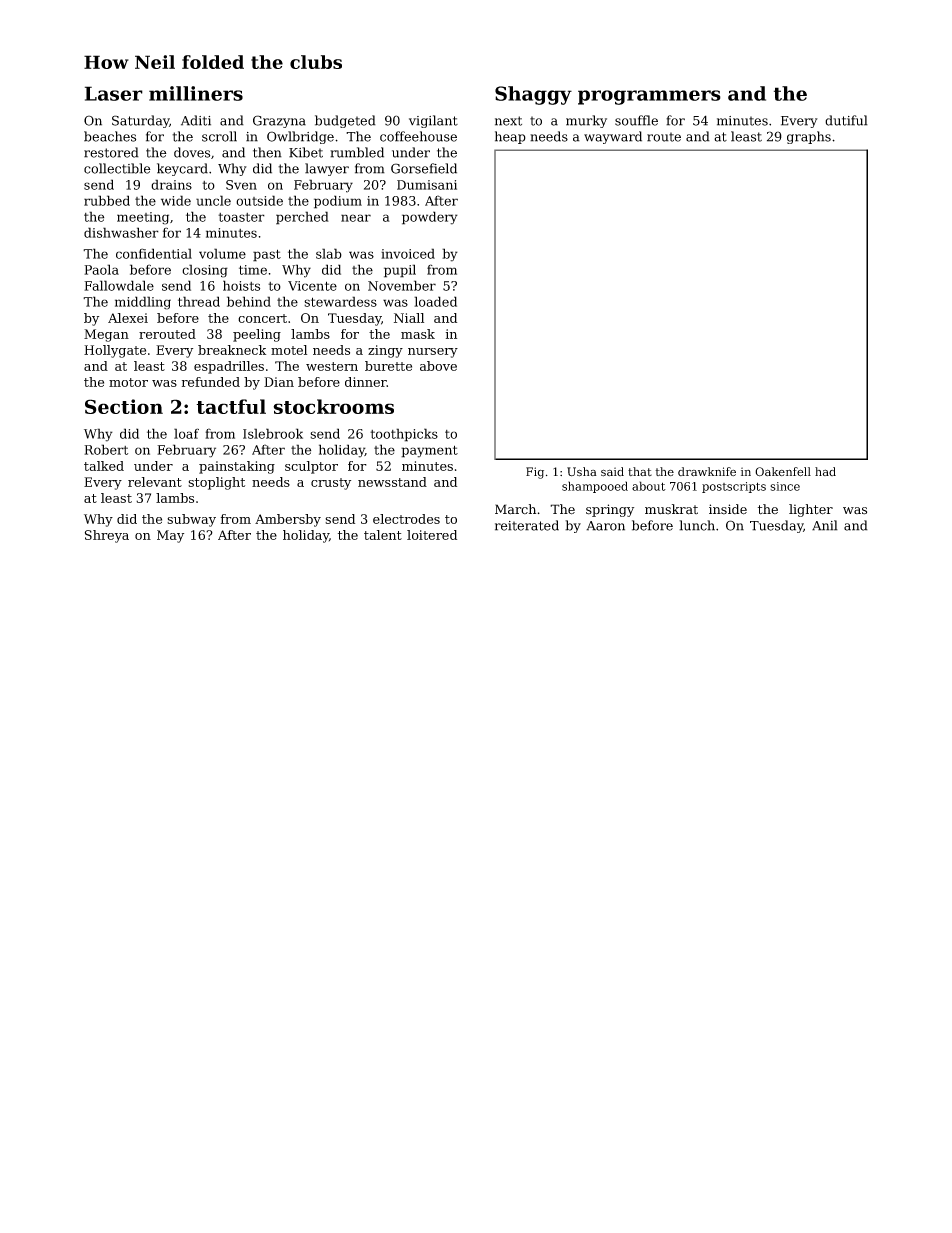 The image size is (952, 1233). Describe the element at coordinates (279, 121) in the page. I see `Grazyna` at that location.
